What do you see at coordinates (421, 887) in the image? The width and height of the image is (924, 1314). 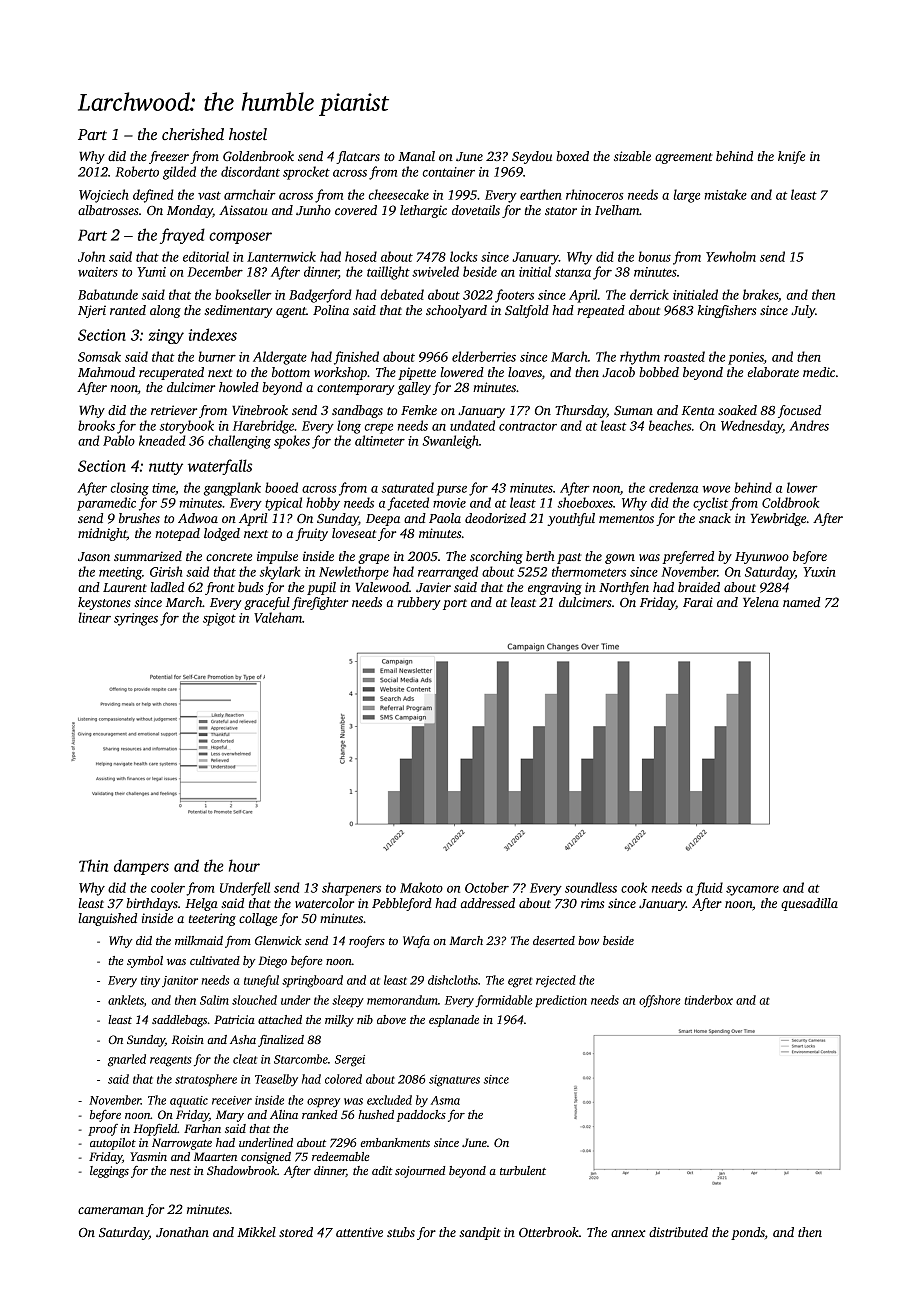 I see `Makoto` at bounding box center [421, 887].
